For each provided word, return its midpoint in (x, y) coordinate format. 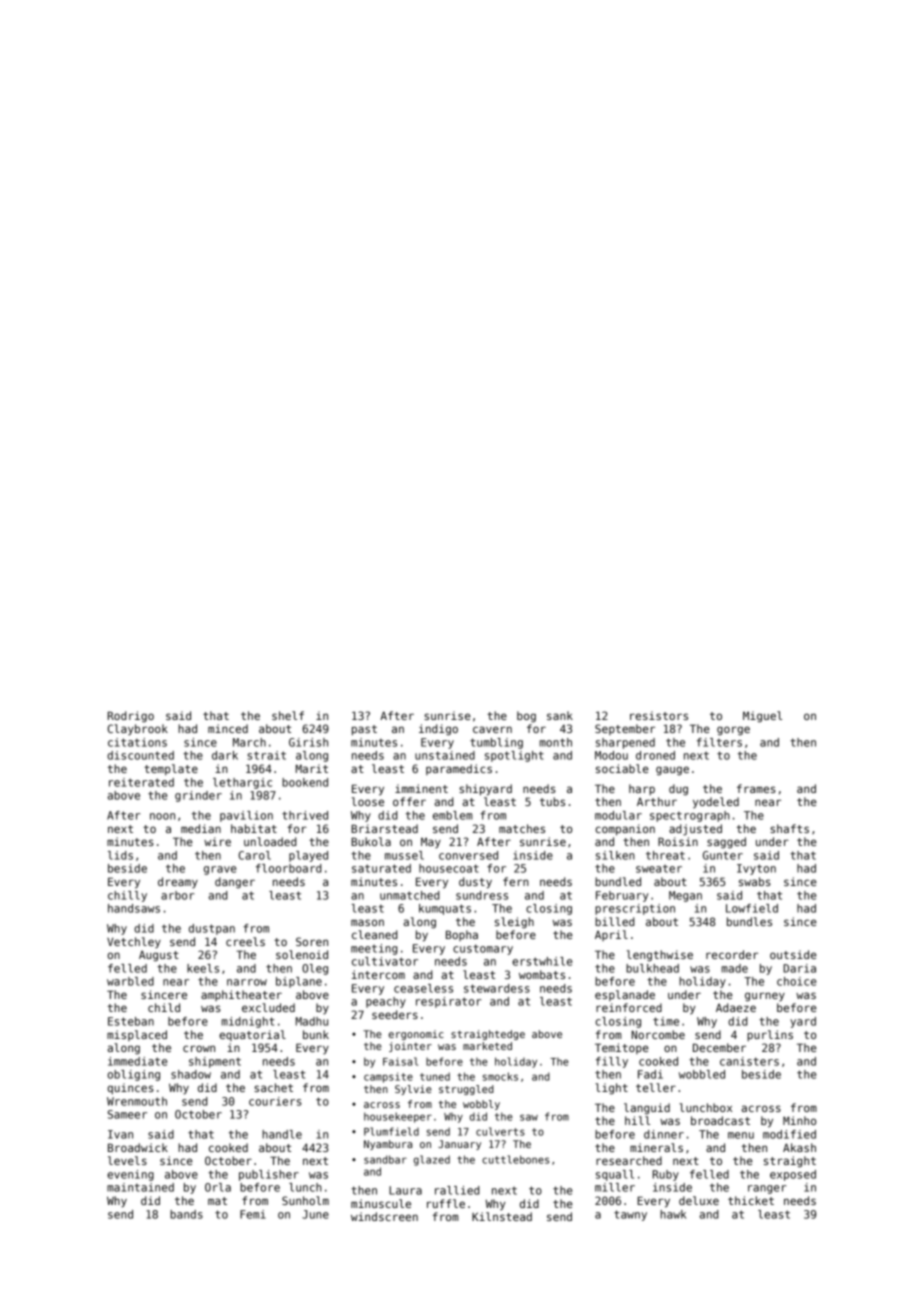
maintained (140, 1187)
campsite (388, 1077)
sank (560, 715)
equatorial (252, 1035)
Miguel (762, 717)
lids (120, 855)
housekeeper (398, 1117)
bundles (749, 921)
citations (137, 742)
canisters (749, 1061)
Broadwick (138, 1147)
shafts (789, 828)
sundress (482, 895)
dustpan (212, 929)
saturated (381, 868)
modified (789, 1134)
